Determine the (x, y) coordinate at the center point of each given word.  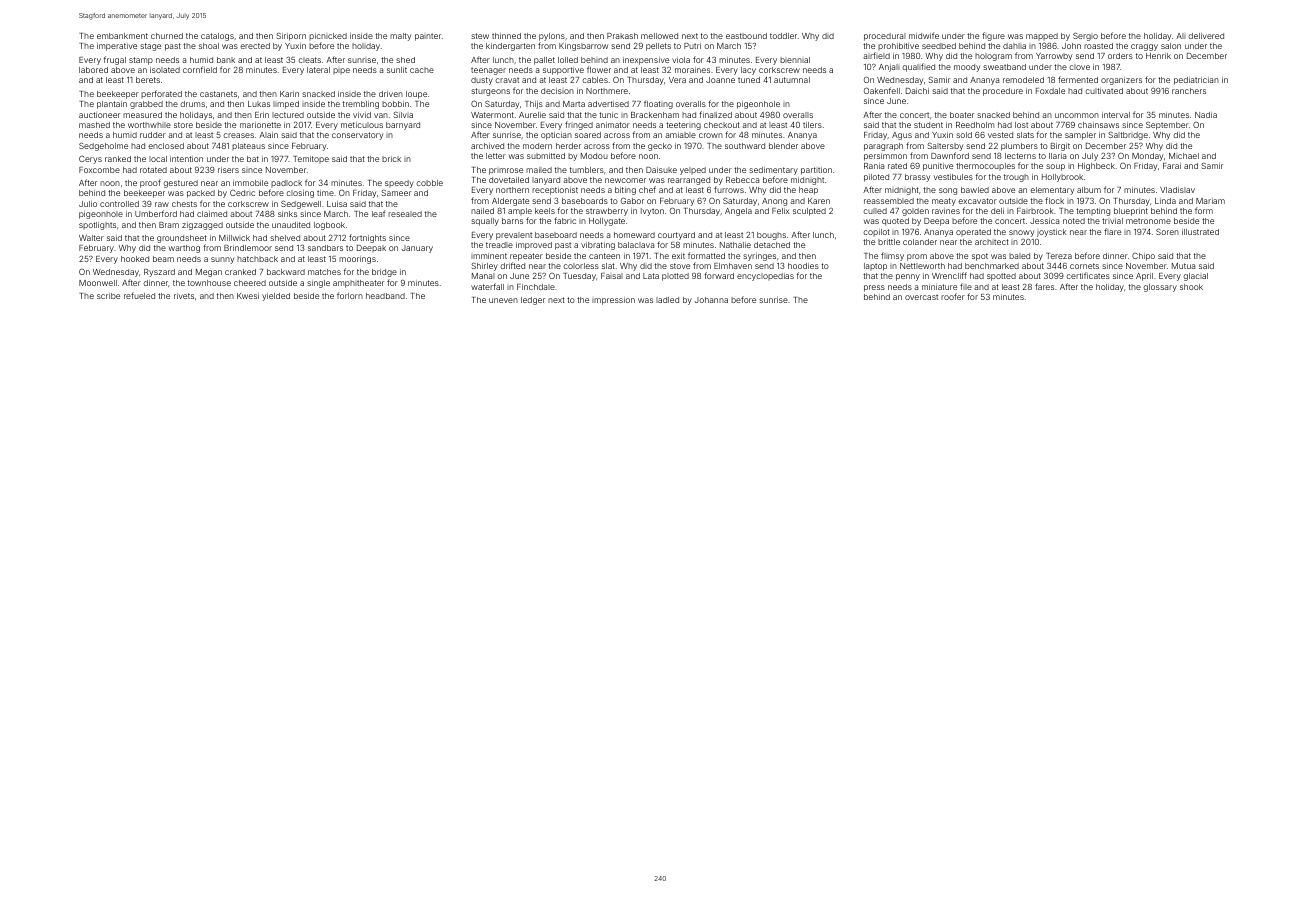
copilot (876, 232)
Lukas (259, 104)
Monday (1147, 157)
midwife (924, 35)
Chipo (1143, 256)
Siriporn (291, 37)
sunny (222, 260)
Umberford (156, 213)
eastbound (746, 36)
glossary (1160, 288)
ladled (667, 300)
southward (745, 146)
